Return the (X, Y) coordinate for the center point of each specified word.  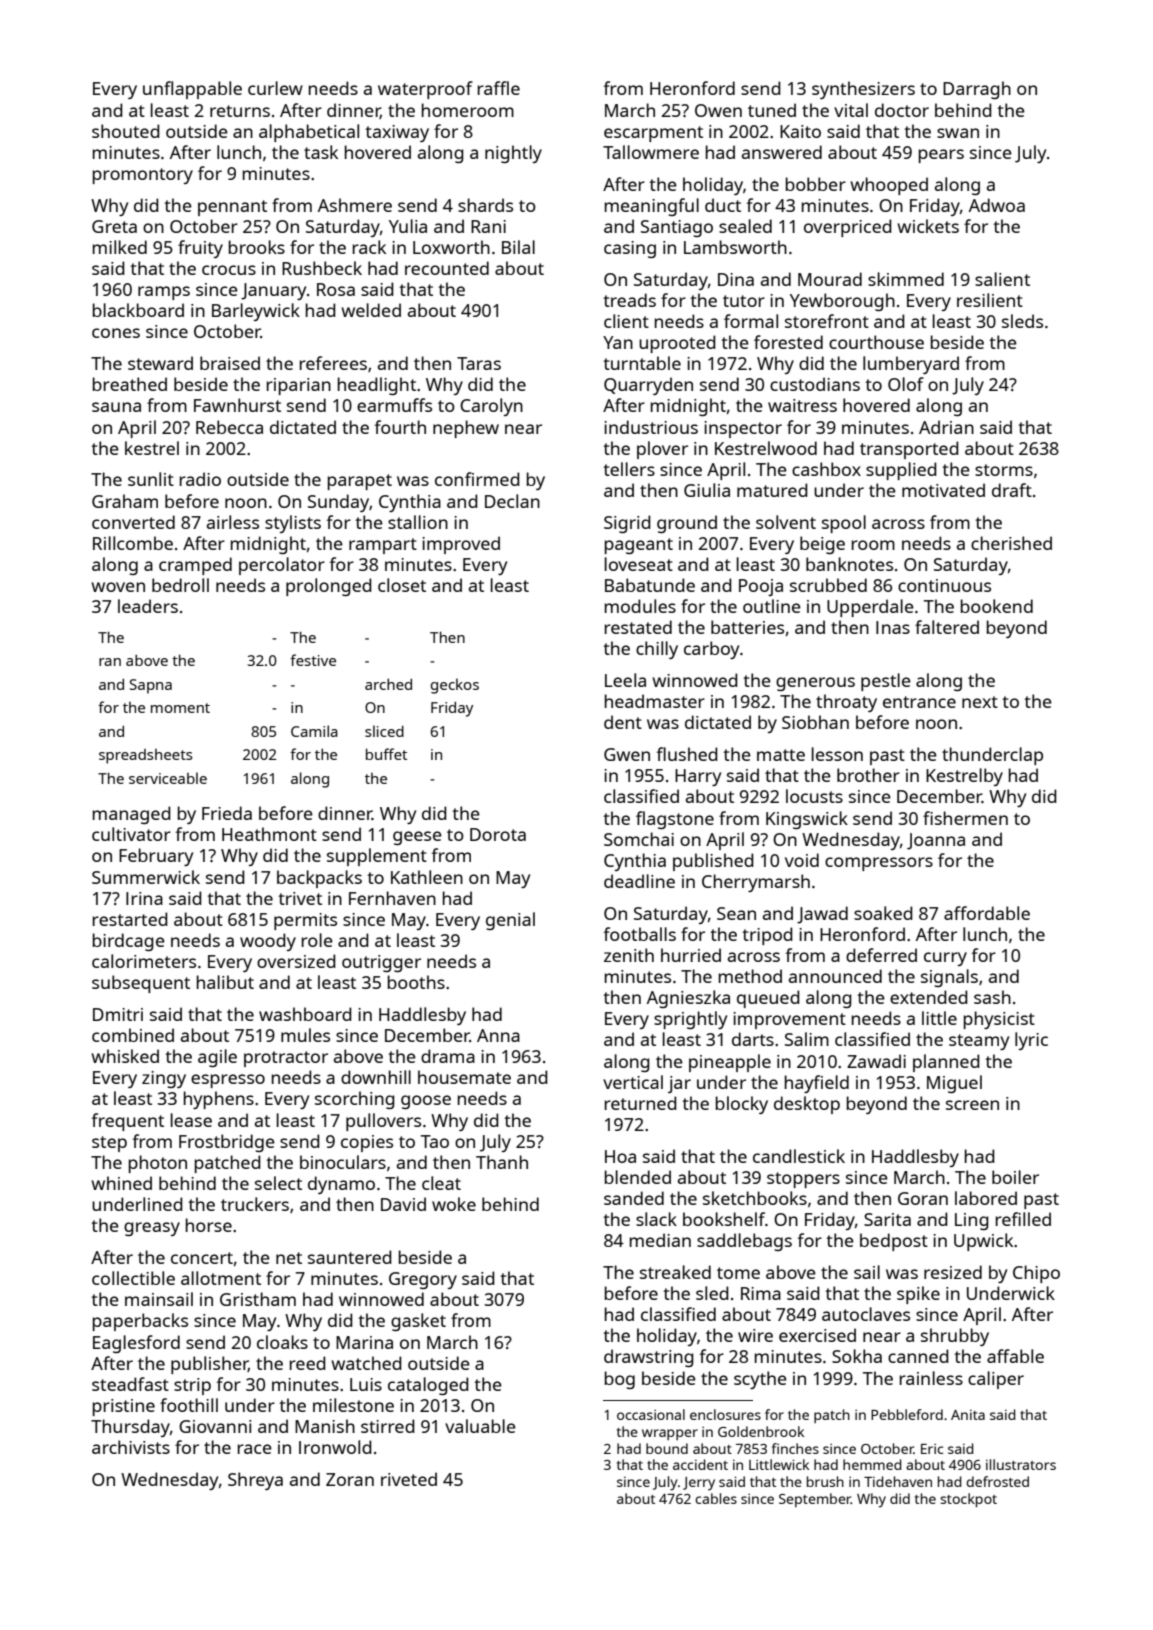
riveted (409, 1479)
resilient (990, 300)
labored (986, 1198)
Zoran (350, 1479)
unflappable (192, 90)
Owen (718, 110)
